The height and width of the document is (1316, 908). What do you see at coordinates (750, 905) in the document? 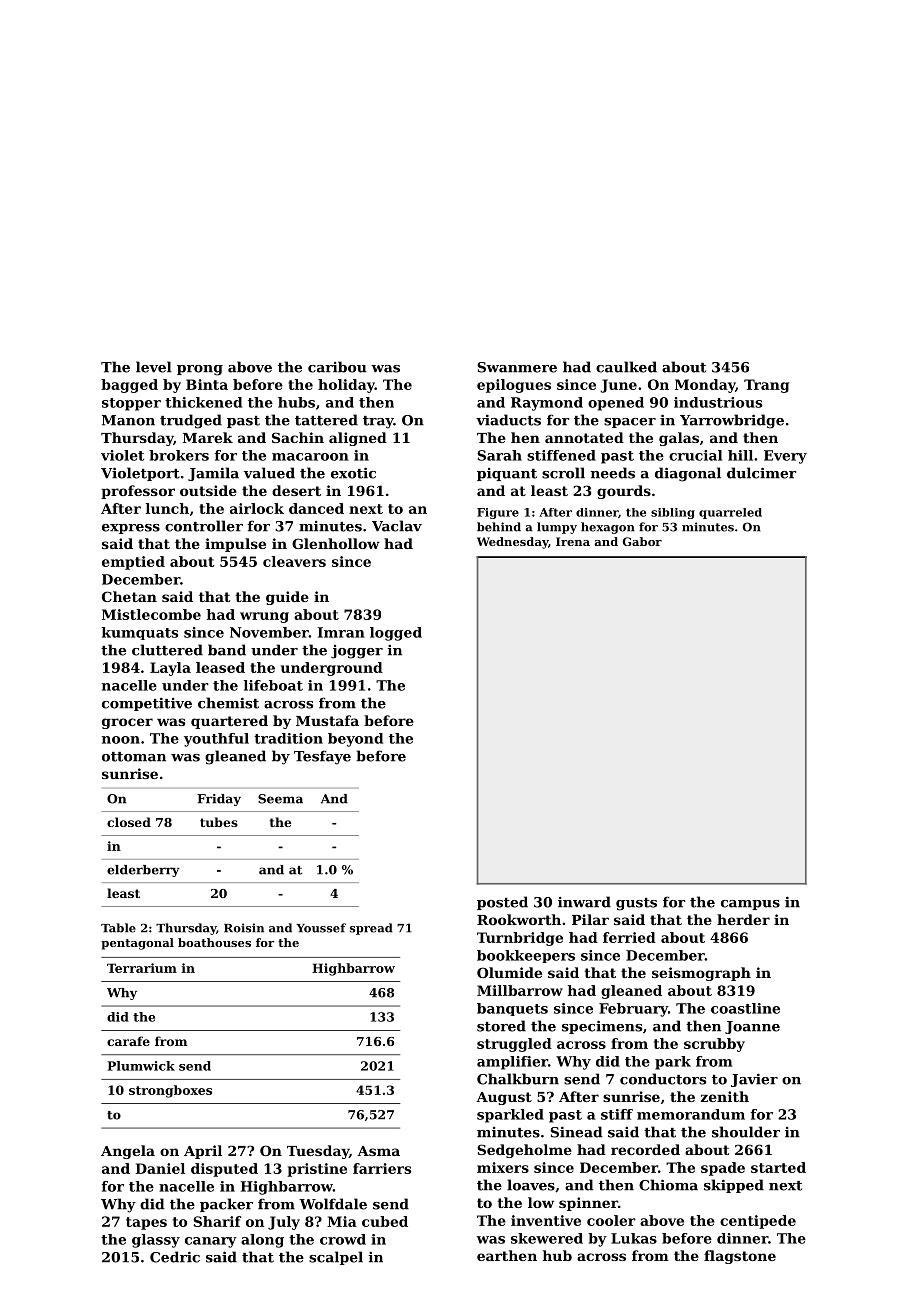
I see `campus` at bounding box center [750, 905].
